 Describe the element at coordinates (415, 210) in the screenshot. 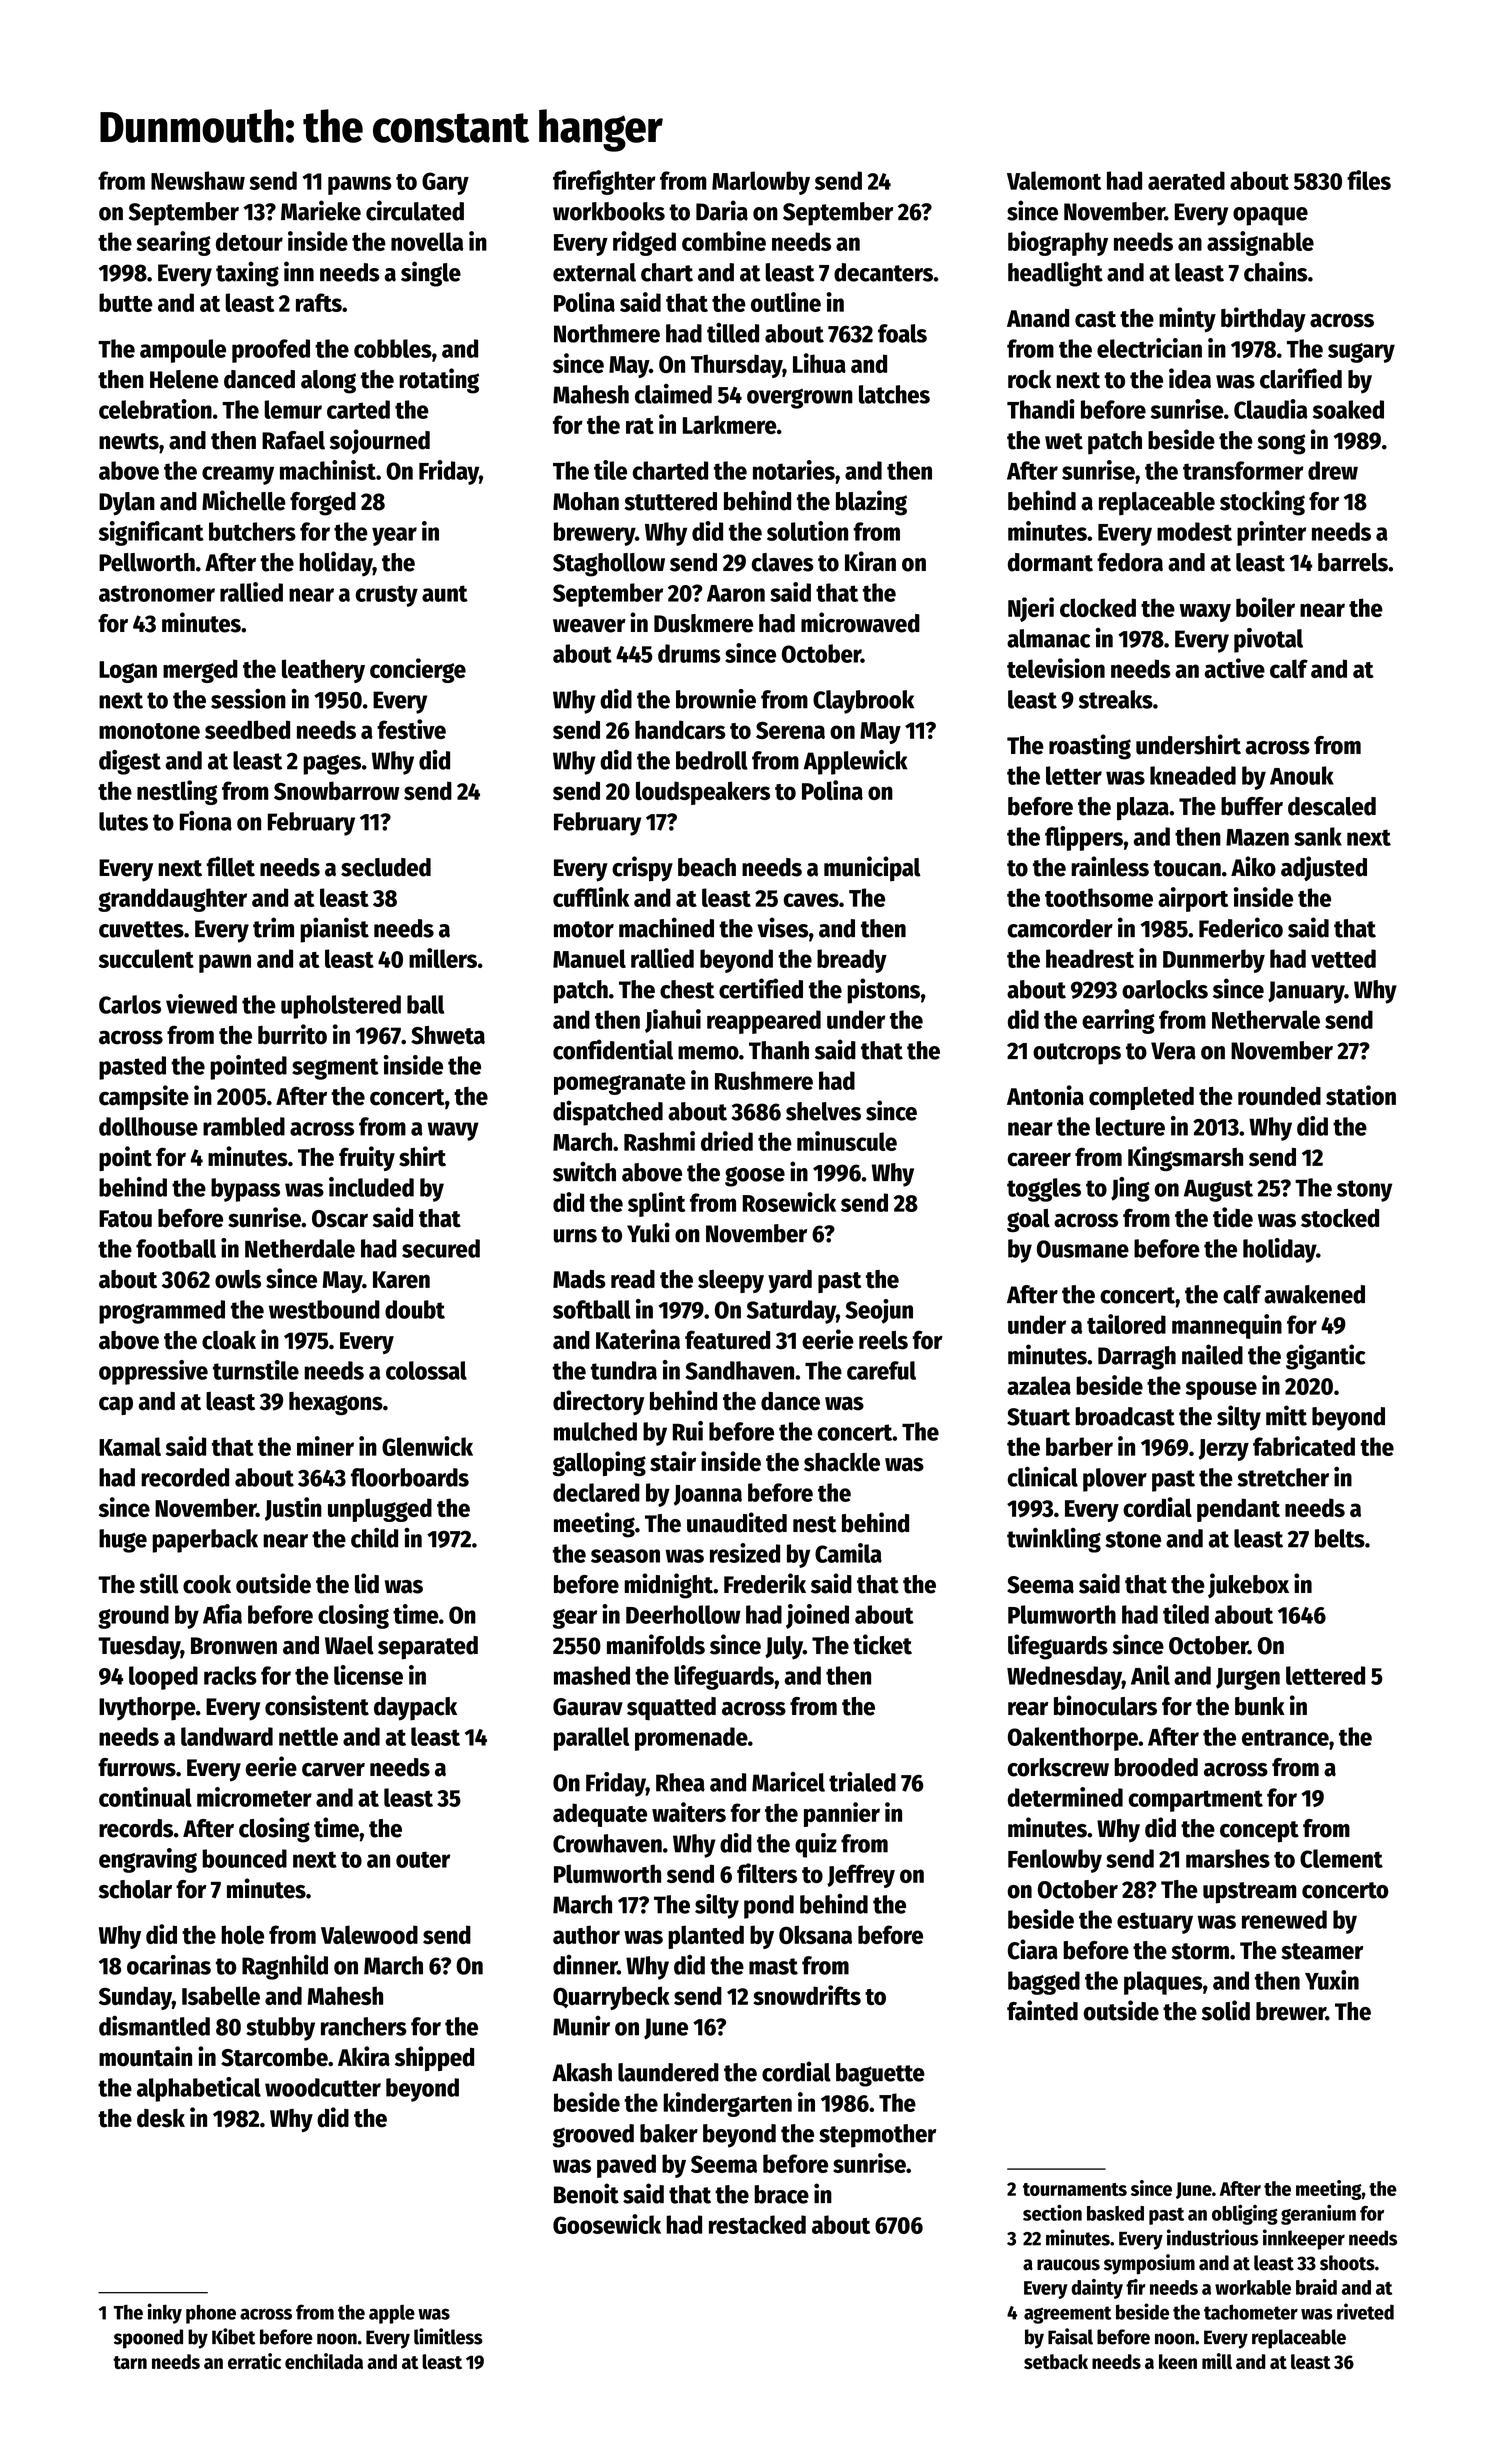

I see `circulated` at that location.
